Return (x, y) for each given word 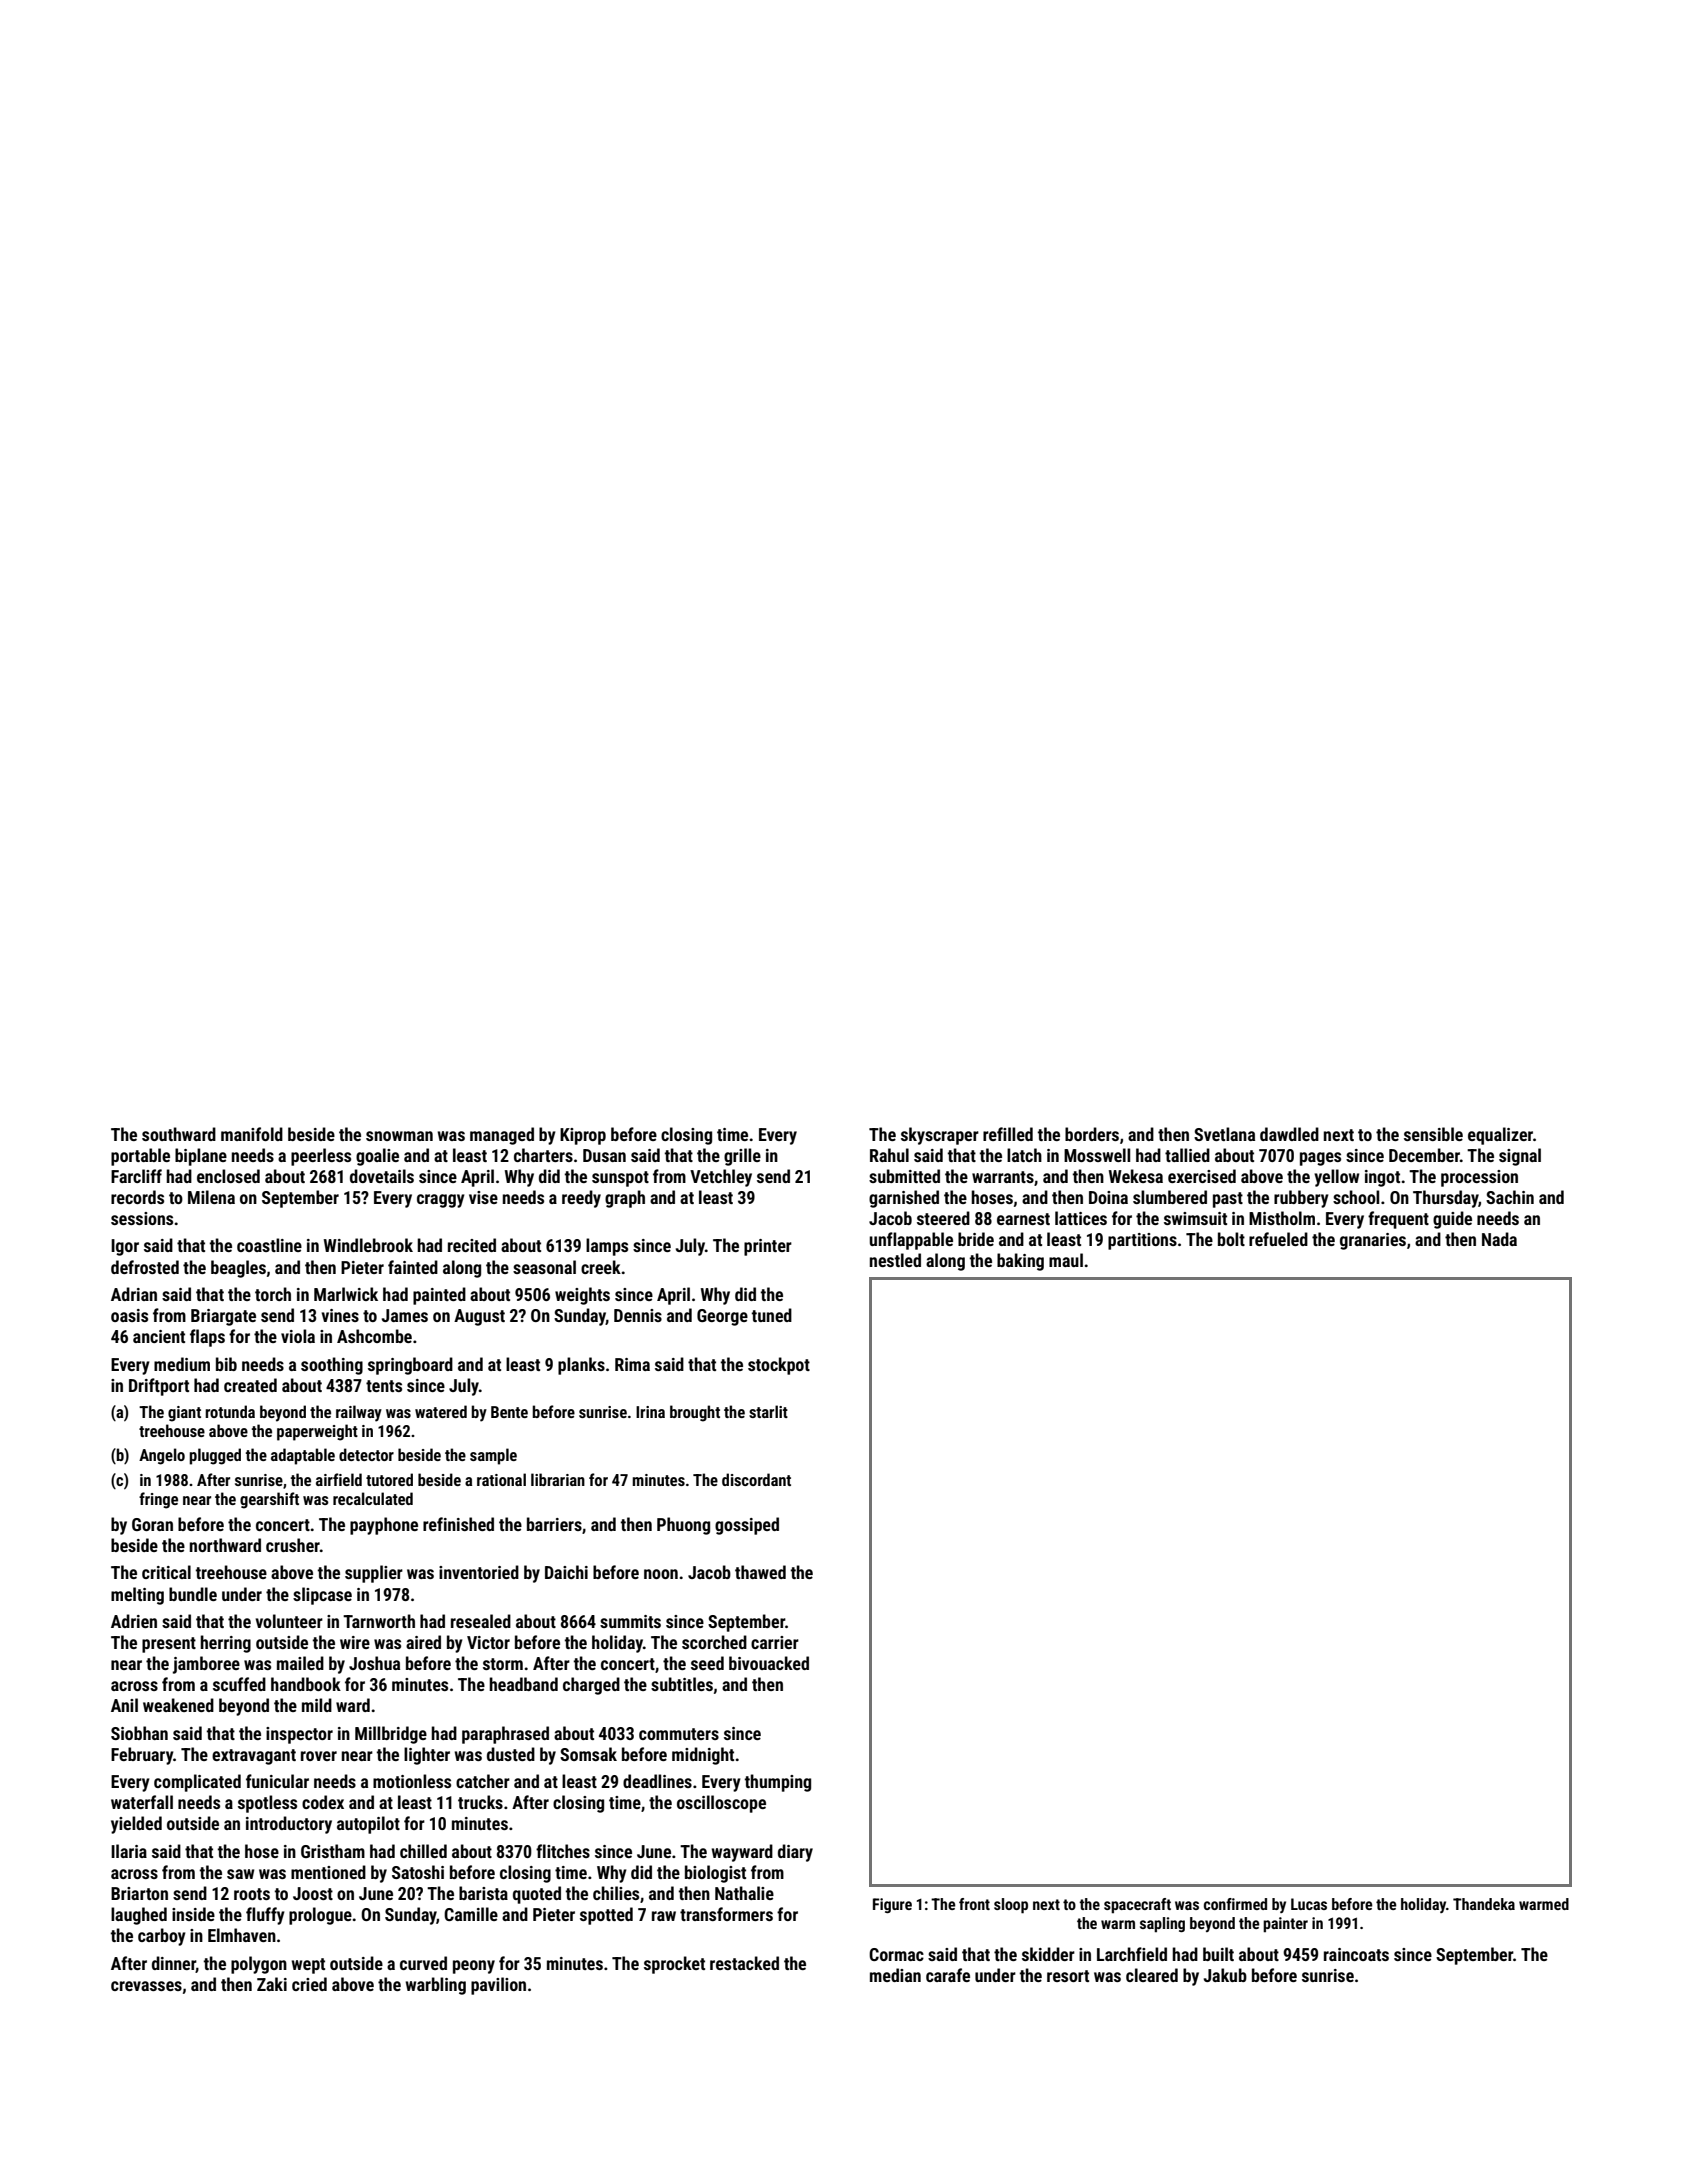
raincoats (1356, 1954)
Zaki (272, 1984)
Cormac (896, 1954)
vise (483, 1197)
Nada (1499, 1239)
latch (1024, 1155)
